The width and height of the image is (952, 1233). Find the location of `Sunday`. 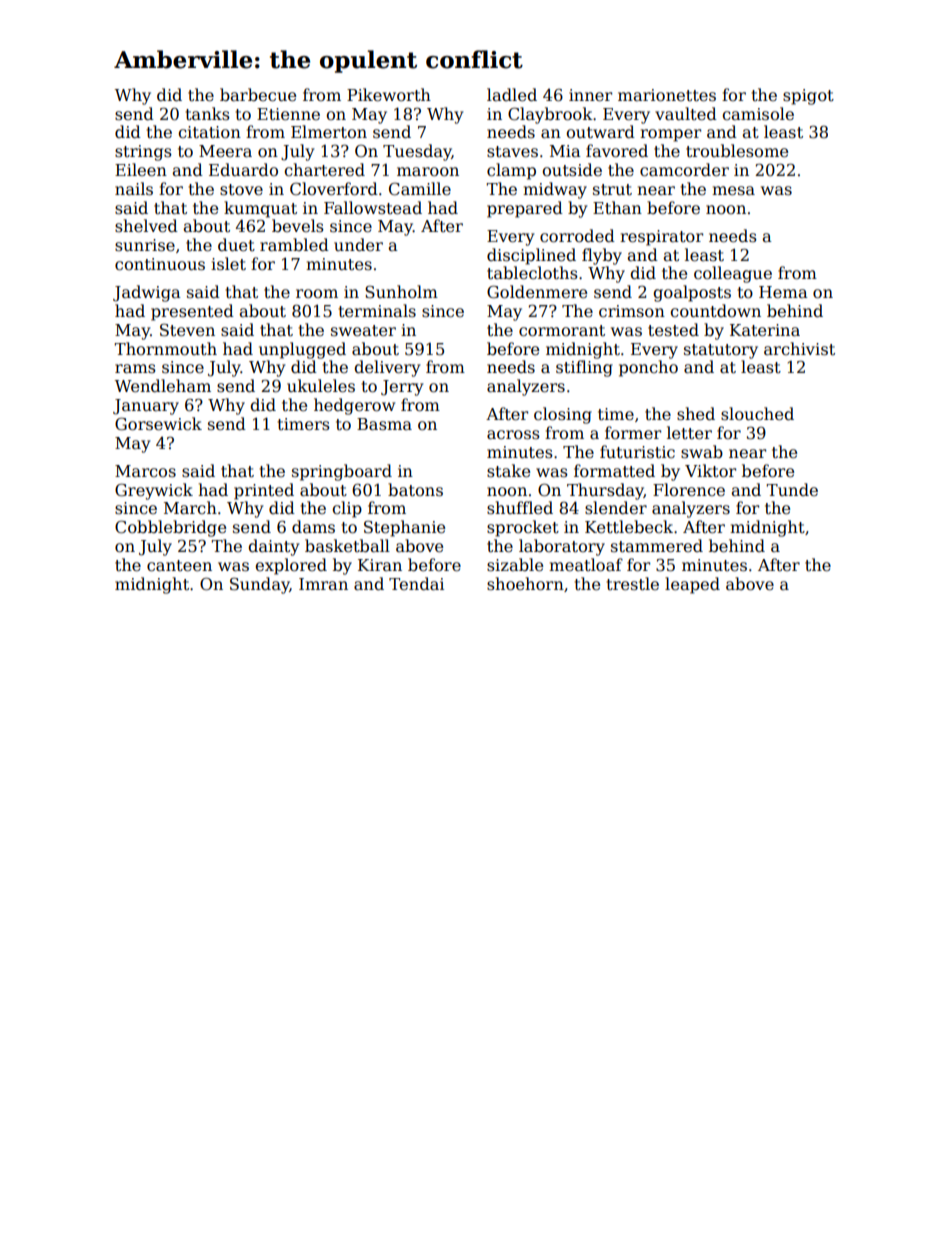

Sunday is located at coordinates (260, 585).
